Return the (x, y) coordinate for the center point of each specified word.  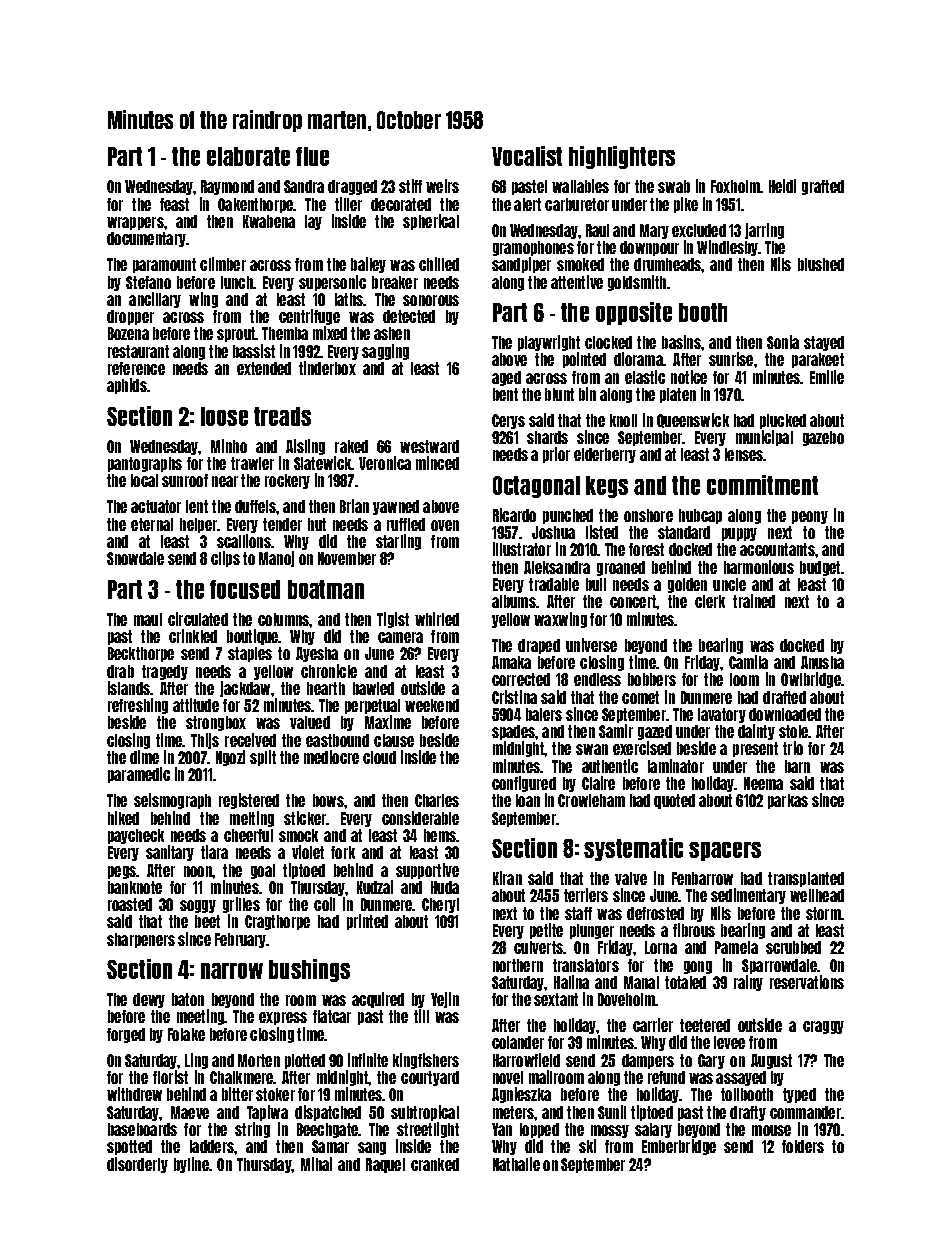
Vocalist (527, 156)
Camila (748, 662)
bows (328, 800)
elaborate (248, 156)
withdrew (134, 1094)
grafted (823, 187)
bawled (373, 688)
